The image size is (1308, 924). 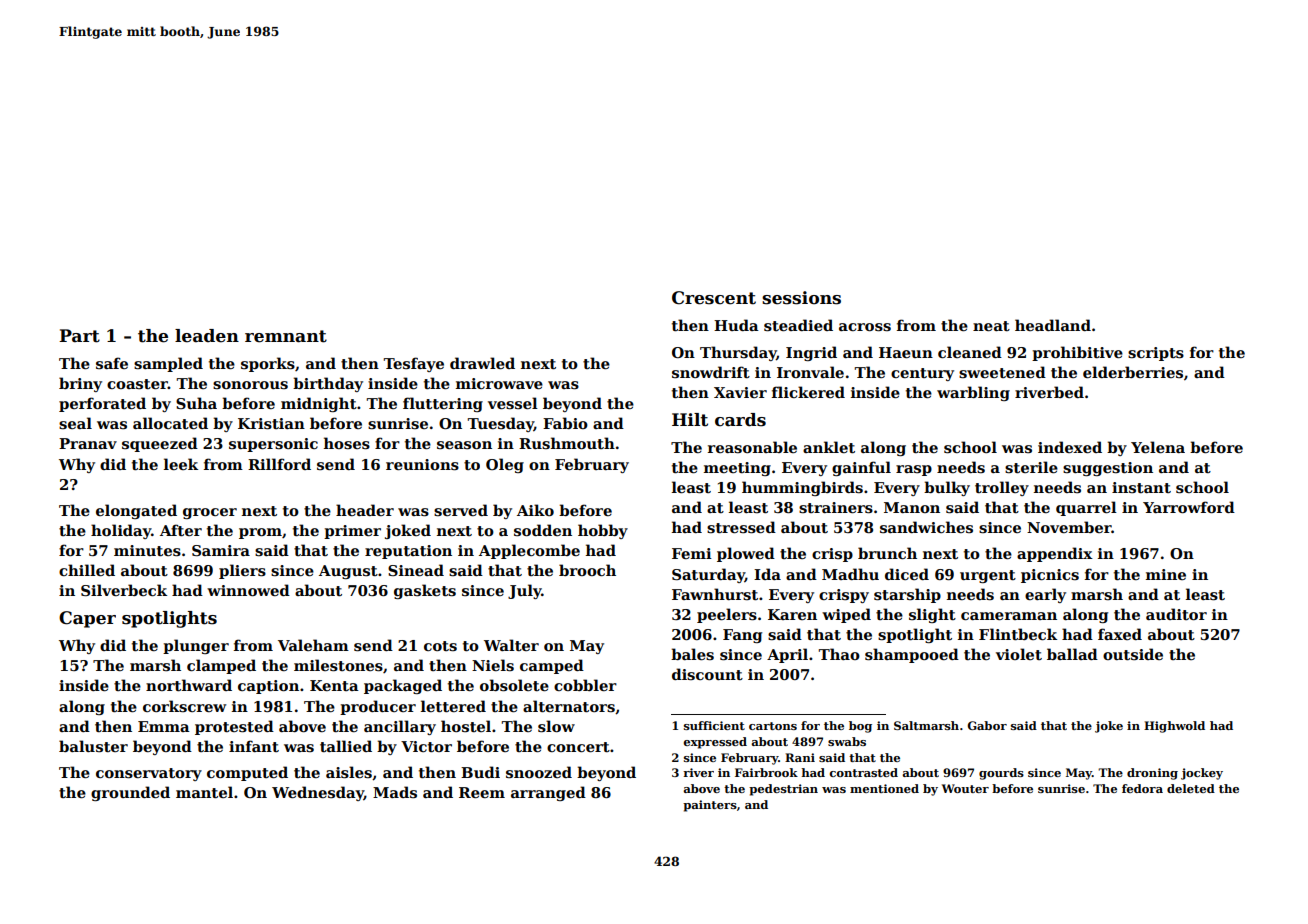 What do you see at coordinates (79, 336) in the screenshot?
I see `Part` at bounding box center [79, 336].
